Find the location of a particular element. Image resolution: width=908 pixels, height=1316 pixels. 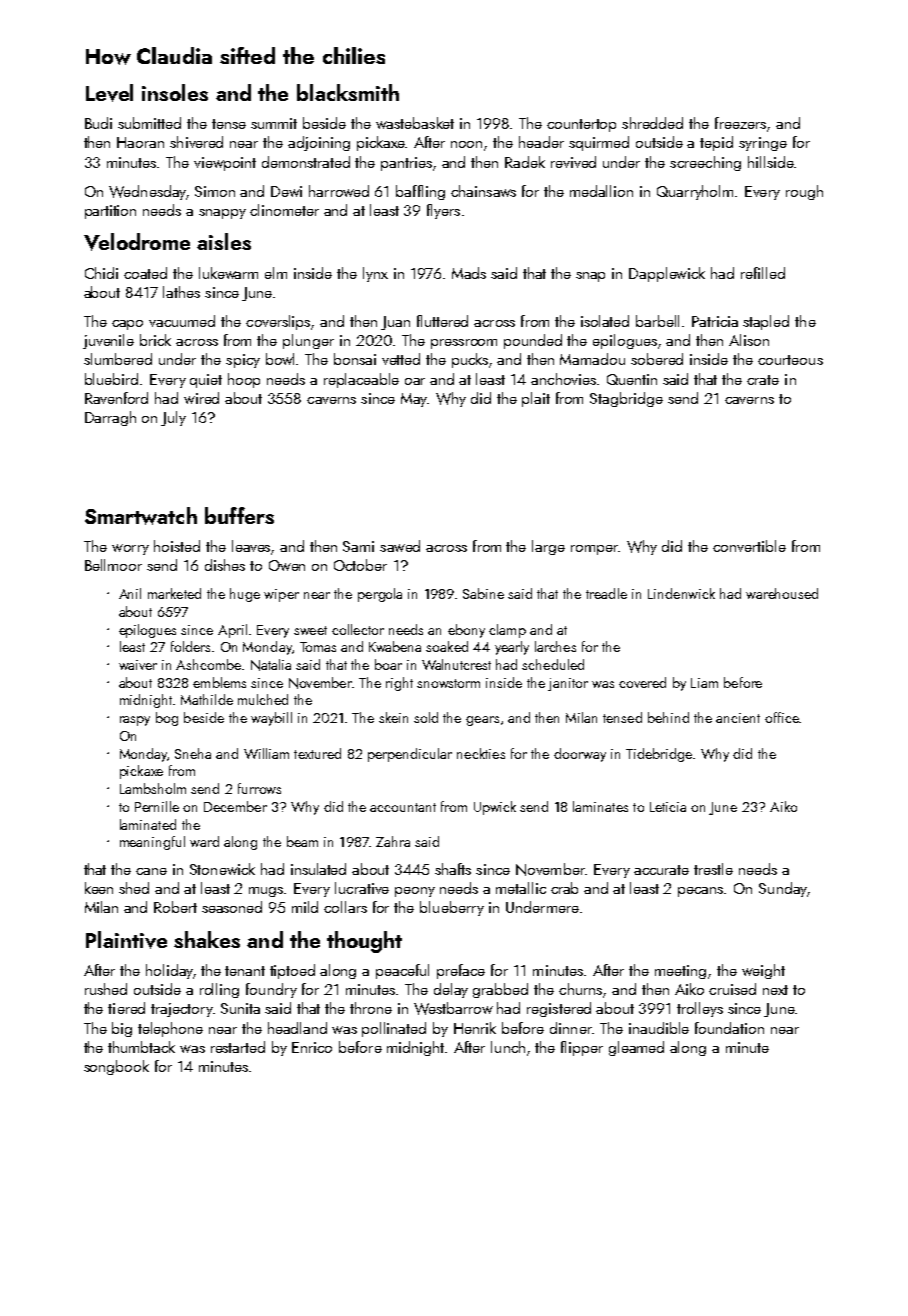

restarted is located at coordinates (238, 1047).
